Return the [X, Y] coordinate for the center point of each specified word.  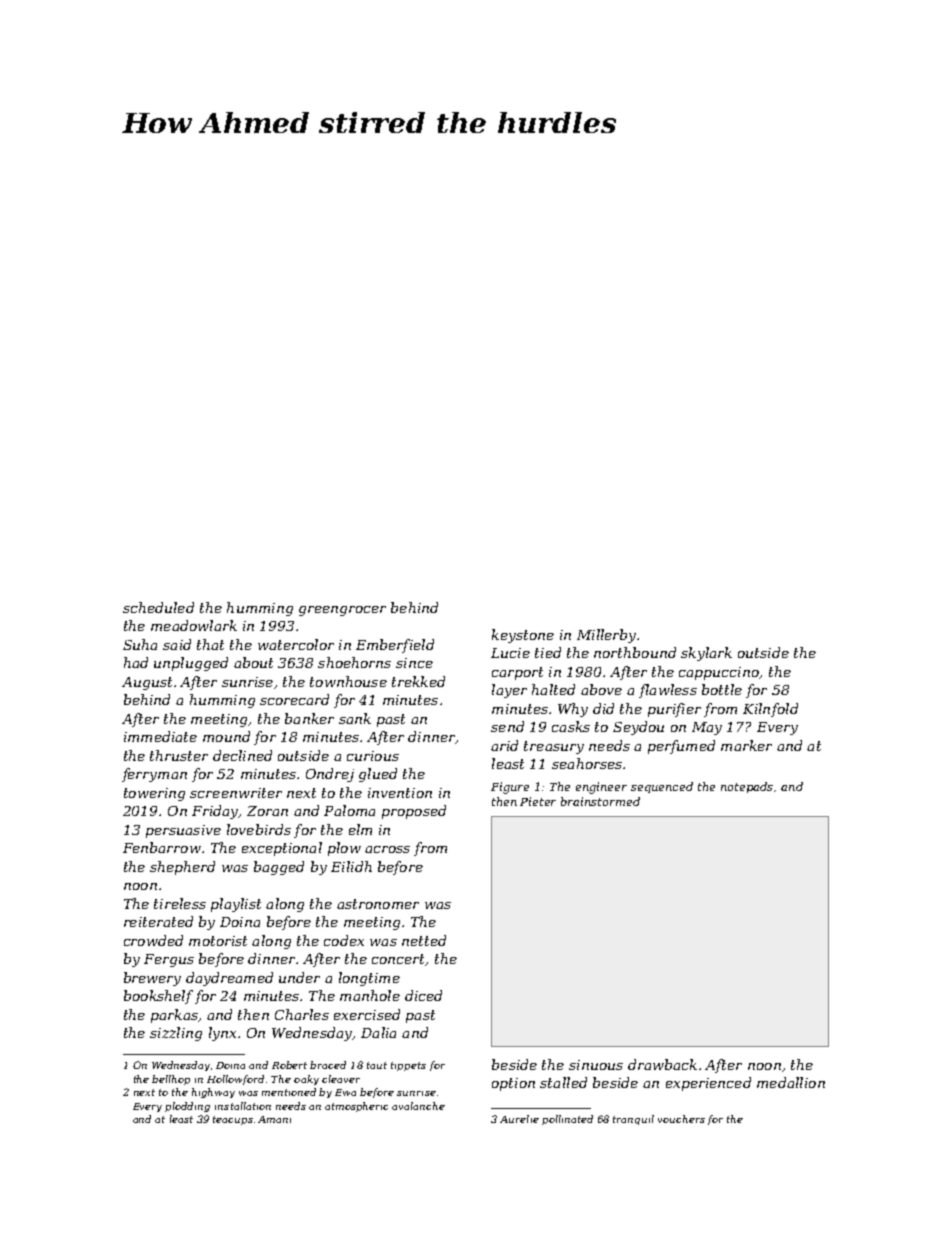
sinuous [596, 1065]
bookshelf [158, 997]
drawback [662, 1064]
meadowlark [194, 625]
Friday [215, 812]
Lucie [510, 653]
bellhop [171, 1080]
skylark [706, 654]
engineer [601, 788]
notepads [747, 787]
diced [423, 995]
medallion [791, 1082]
